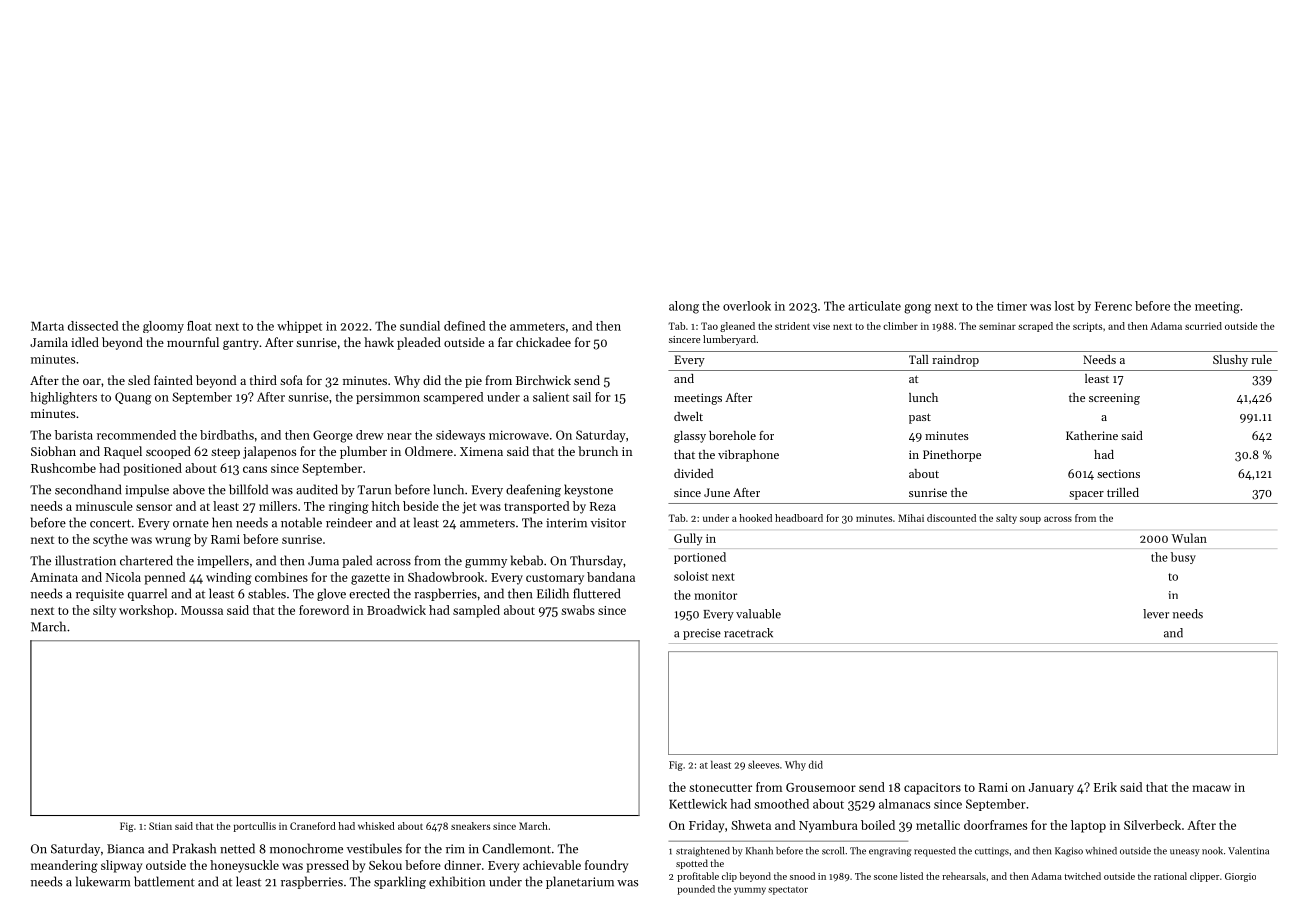 Image resolution: width=1308 pixels, height=924 pixels. What do you see at coordinates (698, 804) in the screenshot?
I see `Kettlewick` at bounding box center [698, 804].
